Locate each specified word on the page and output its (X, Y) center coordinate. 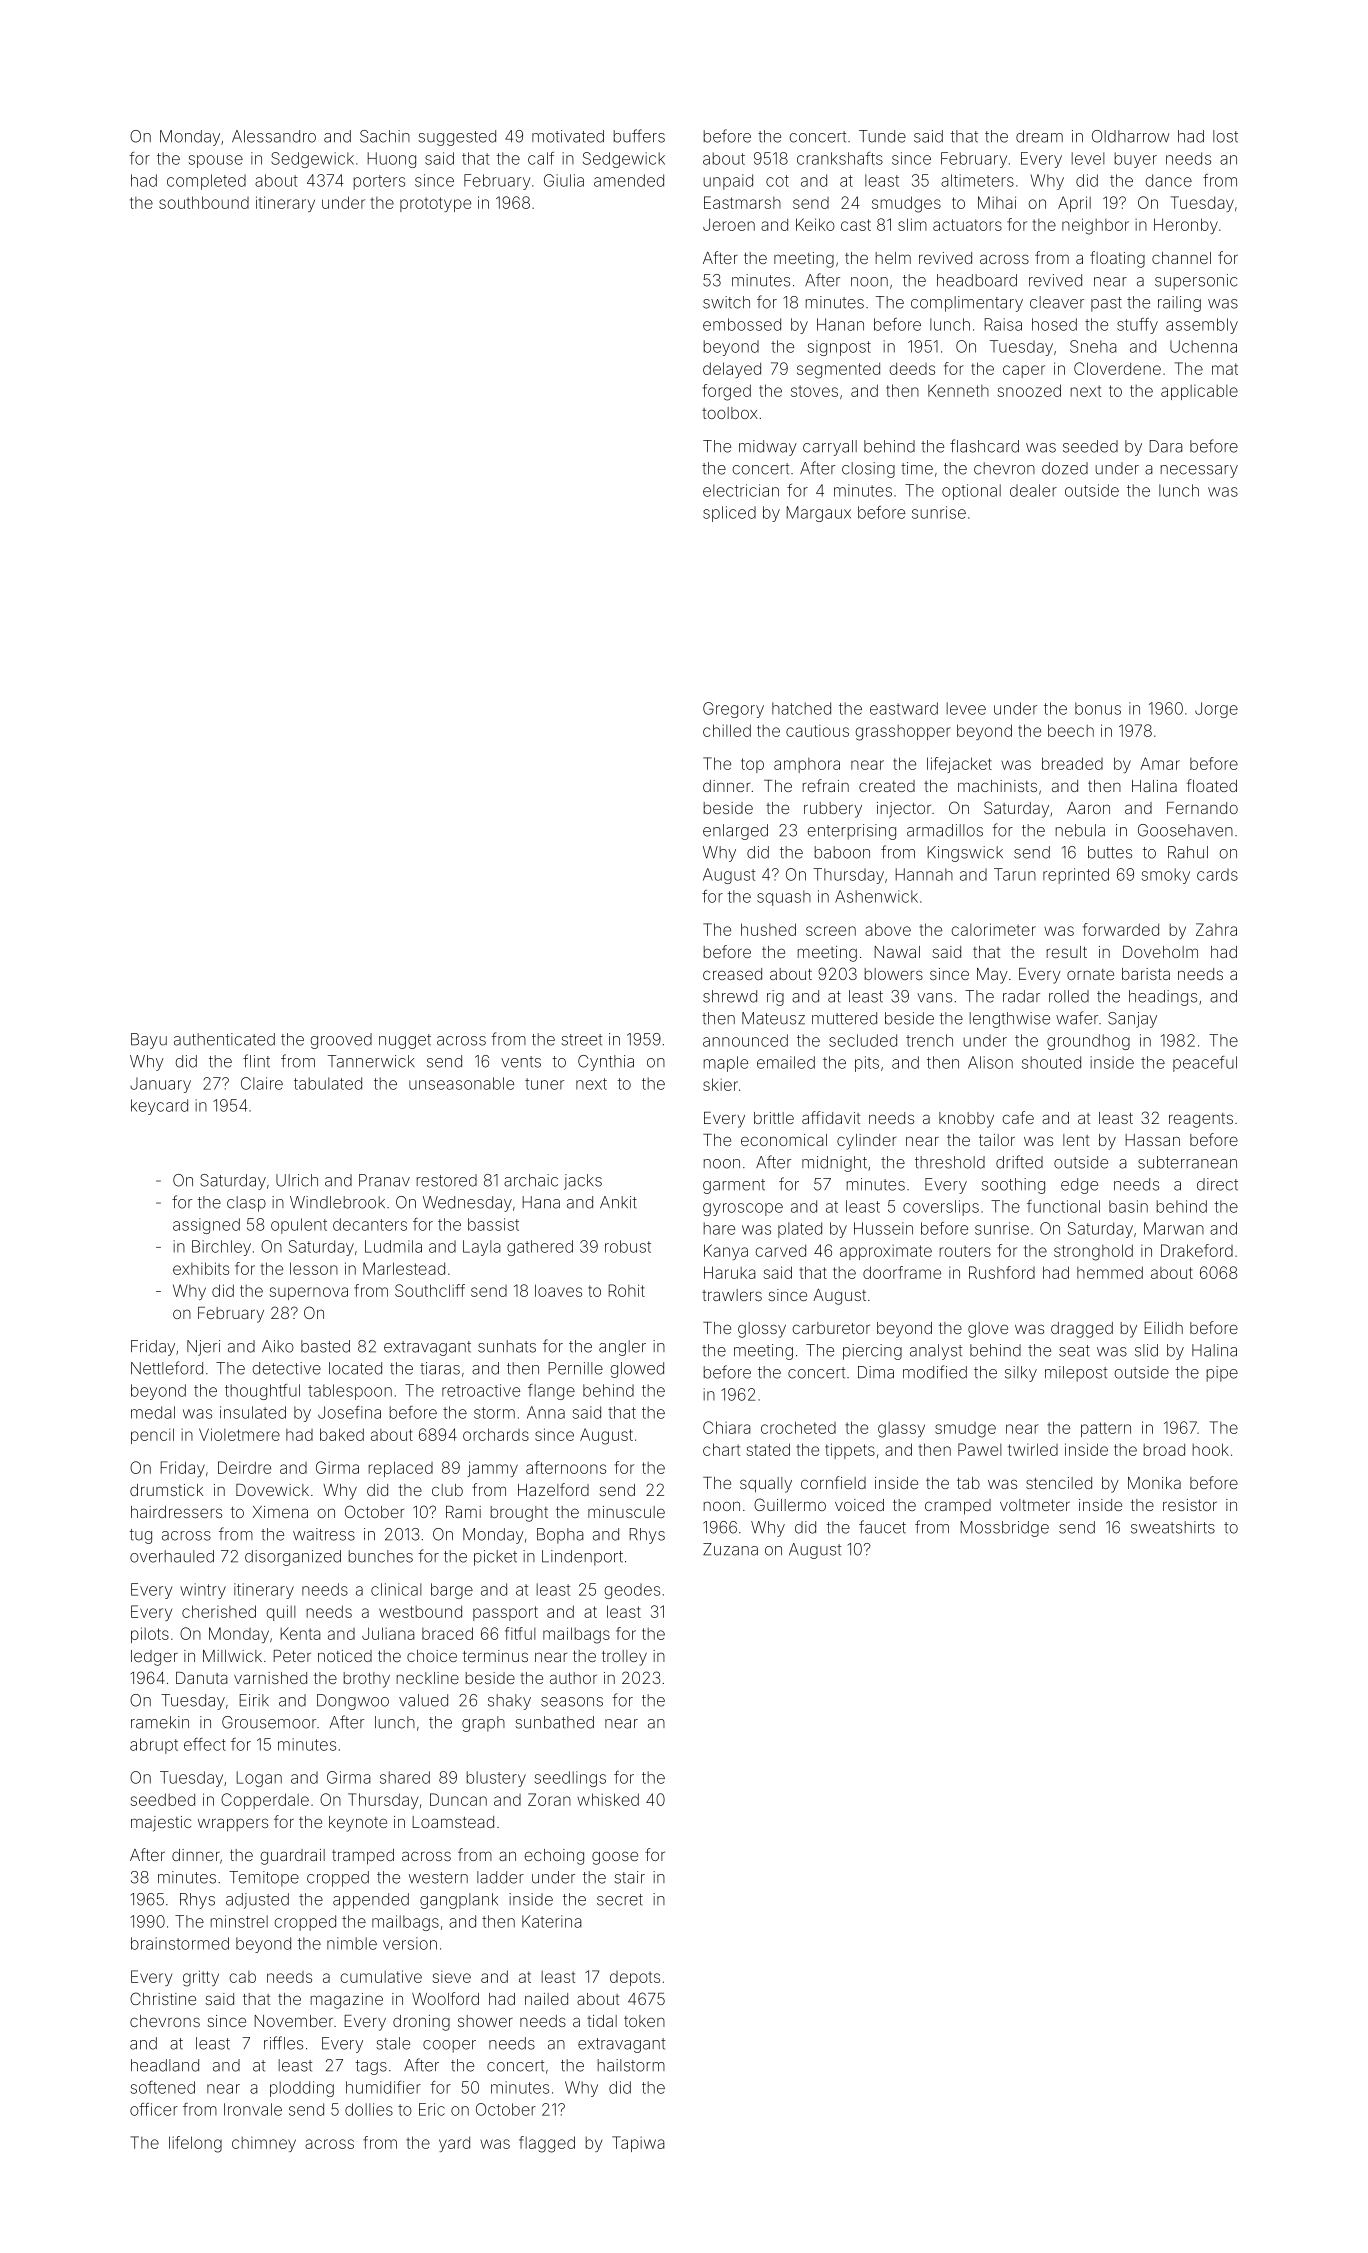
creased (732, 974)
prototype (435, 204)
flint (256, 1061)
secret (620, 1900)
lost (1225, 136)
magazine (347, 2001)
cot (777, 181)
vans (934, 998)
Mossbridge (1005, 1529)
